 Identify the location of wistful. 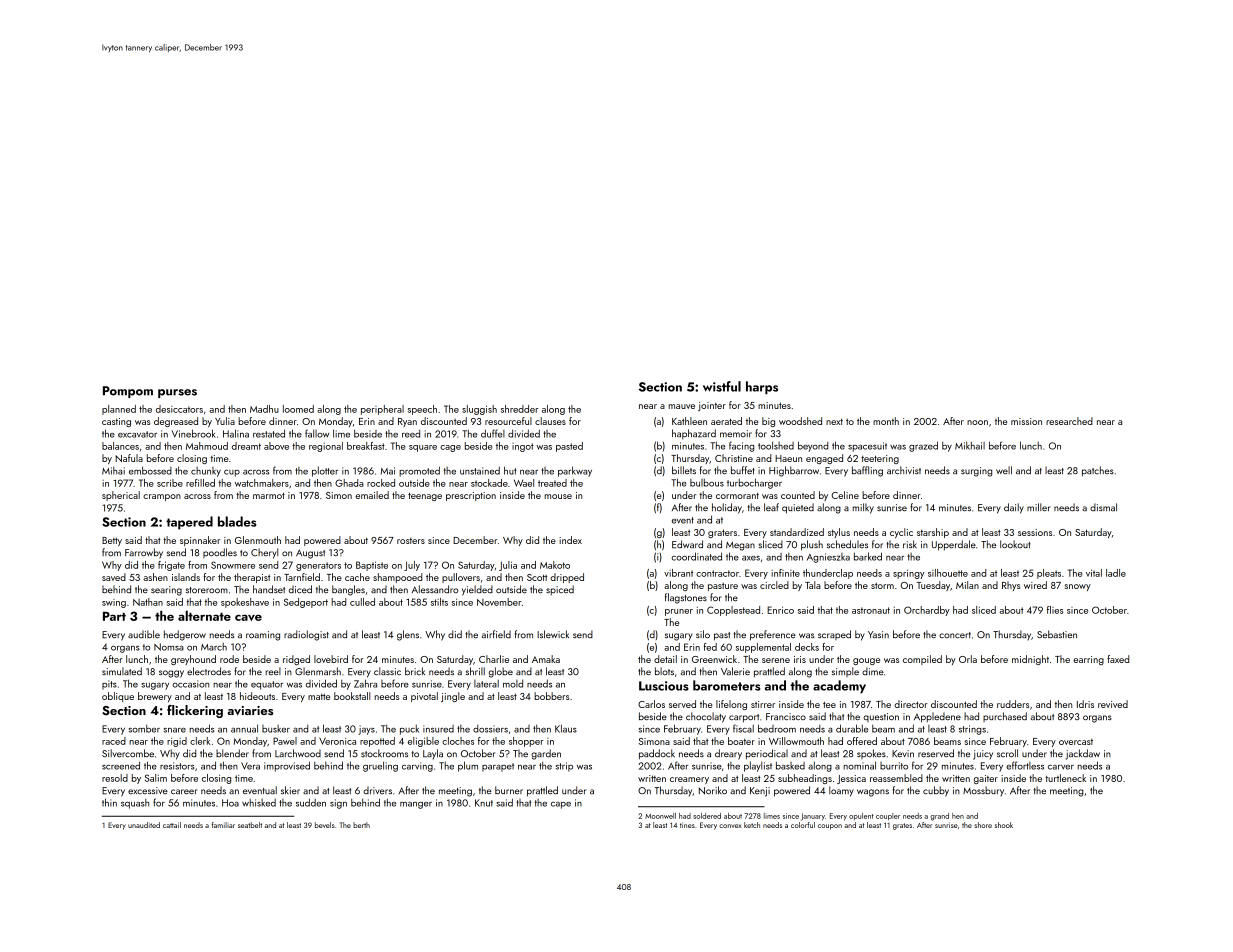
(722, 386).
